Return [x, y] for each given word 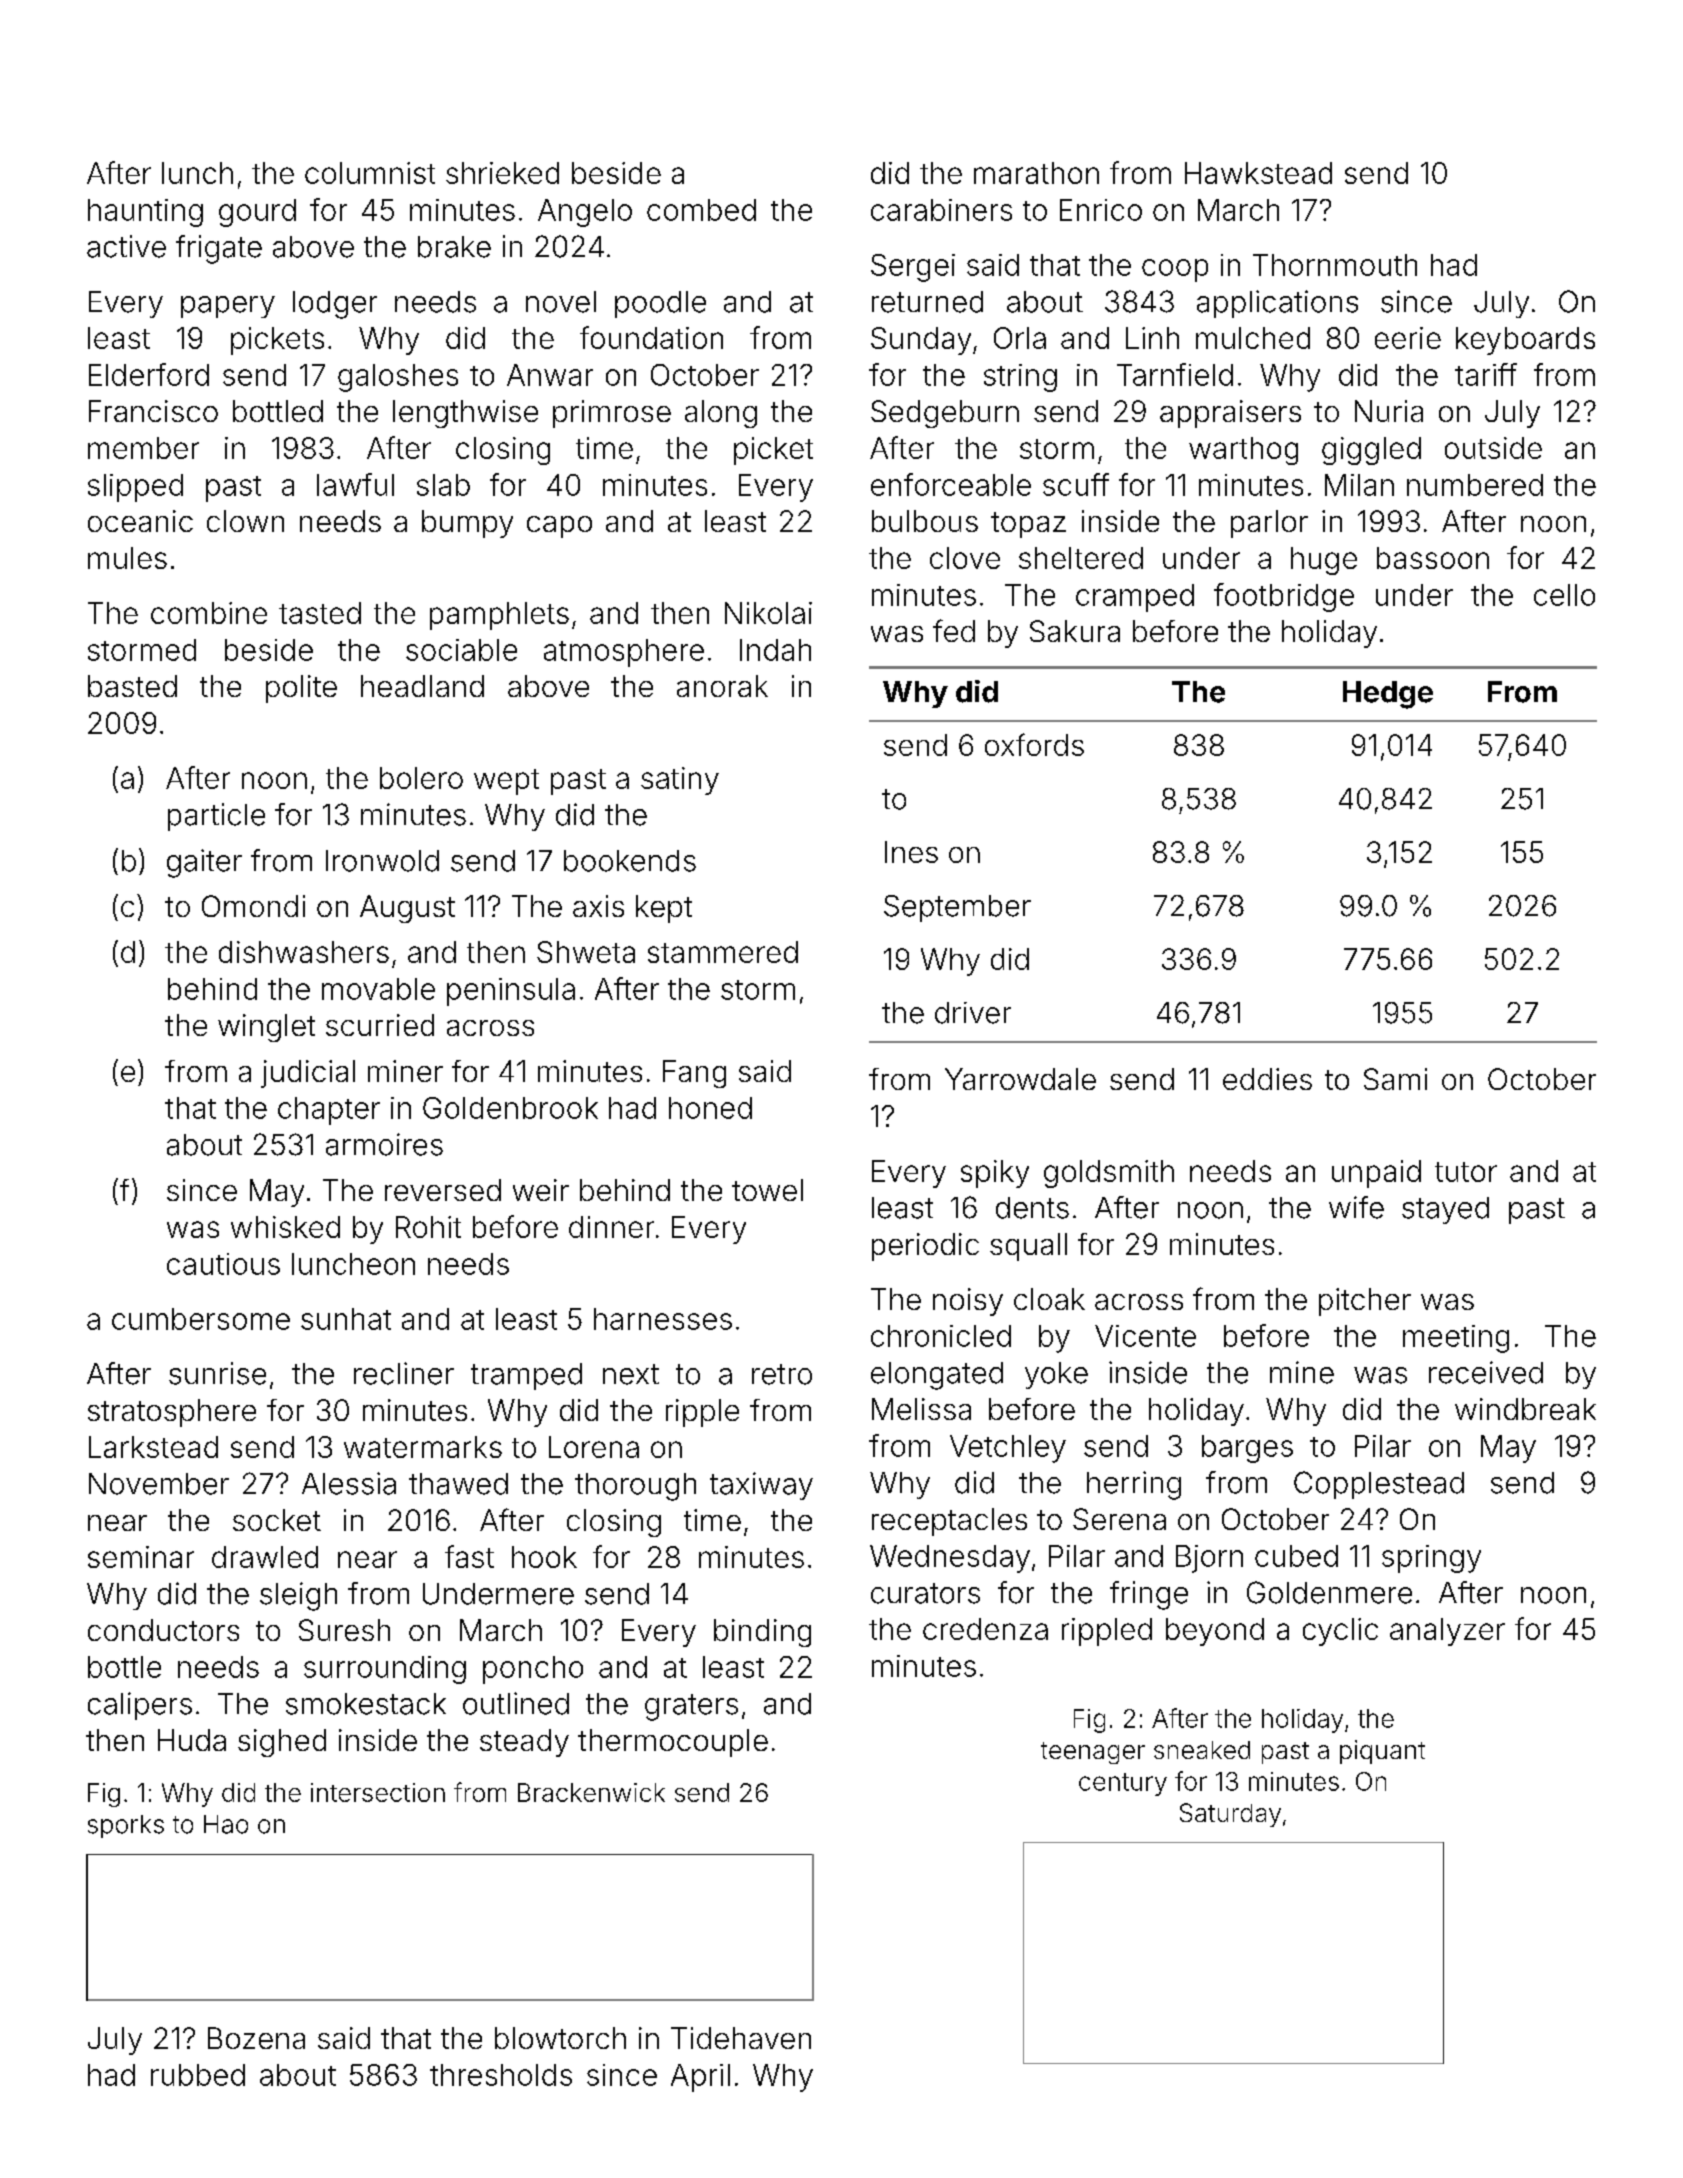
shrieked [502, 173]
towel [767, 1190]
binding [762, 1633]
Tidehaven [741, 2038]
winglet [266, 1028]
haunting [145, 213]
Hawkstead [1258, 173]
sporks [126, 1826]
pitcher [1365, 1302]
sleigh [298, 1596]
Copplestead [1379, 1485]
